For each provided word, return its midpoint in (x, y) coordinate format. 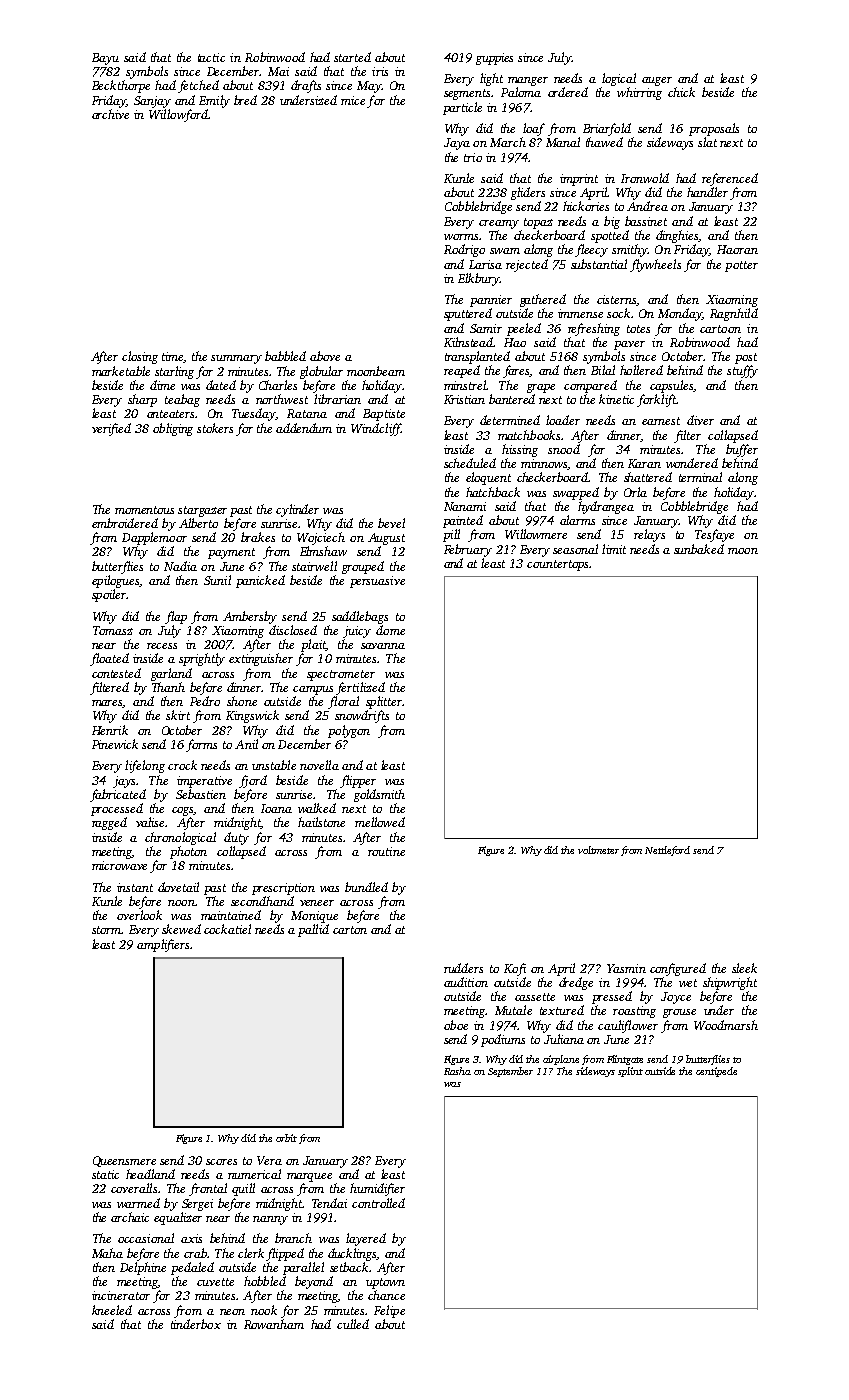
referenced (730, 179)
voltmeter (598, 850)
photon (188, 852)
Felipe (389, 1311)
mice (353, 100)
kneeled (112, 1310)
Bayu (105, 59)
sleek (744, 968)
